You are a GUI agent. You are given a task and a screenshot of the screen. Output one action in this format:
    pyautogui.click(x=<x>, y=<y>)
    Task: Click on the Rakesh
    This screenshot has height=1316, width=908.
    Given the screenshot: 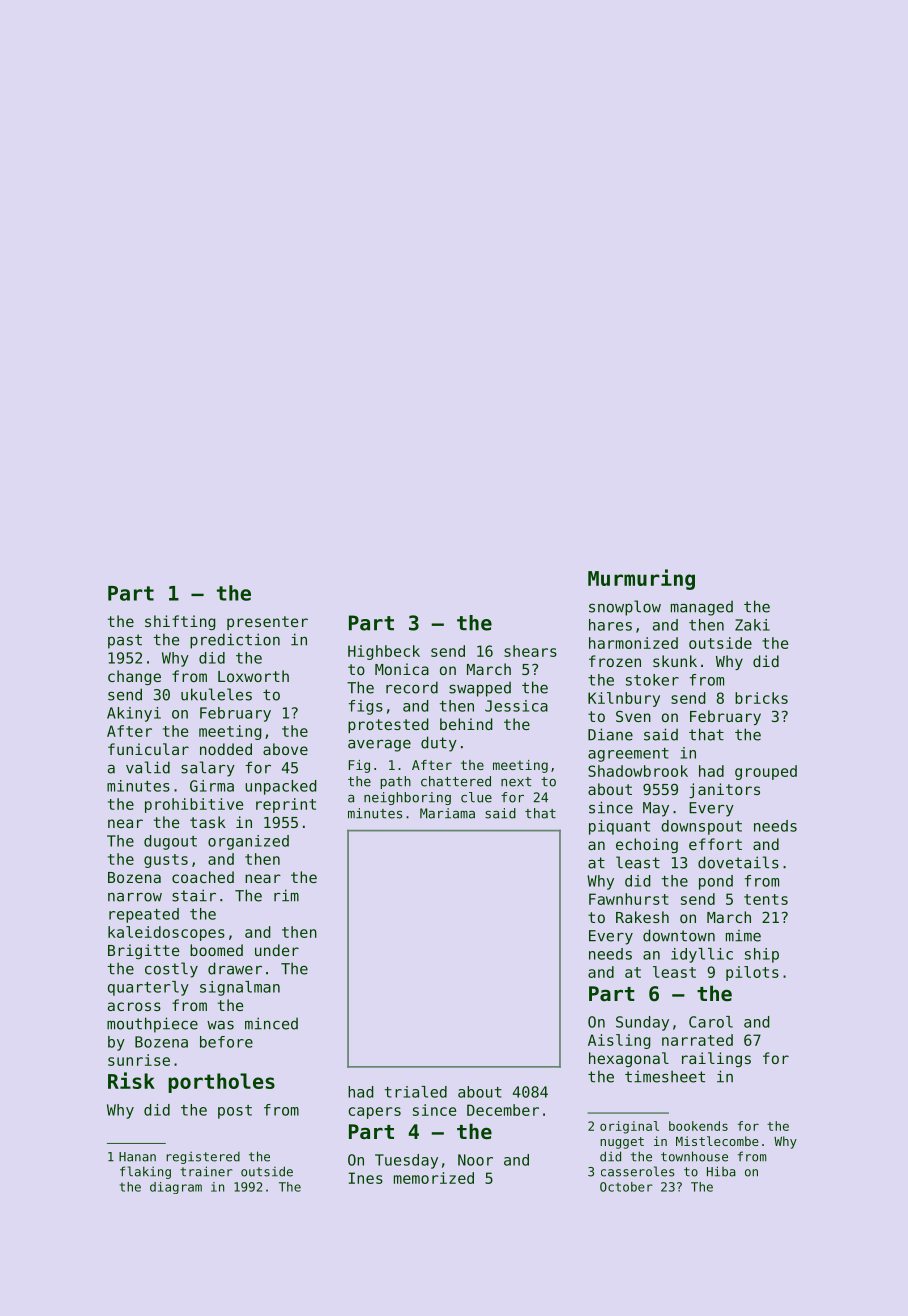 What is the action you would take?
    pyautogui.click(x=642, y=917)
